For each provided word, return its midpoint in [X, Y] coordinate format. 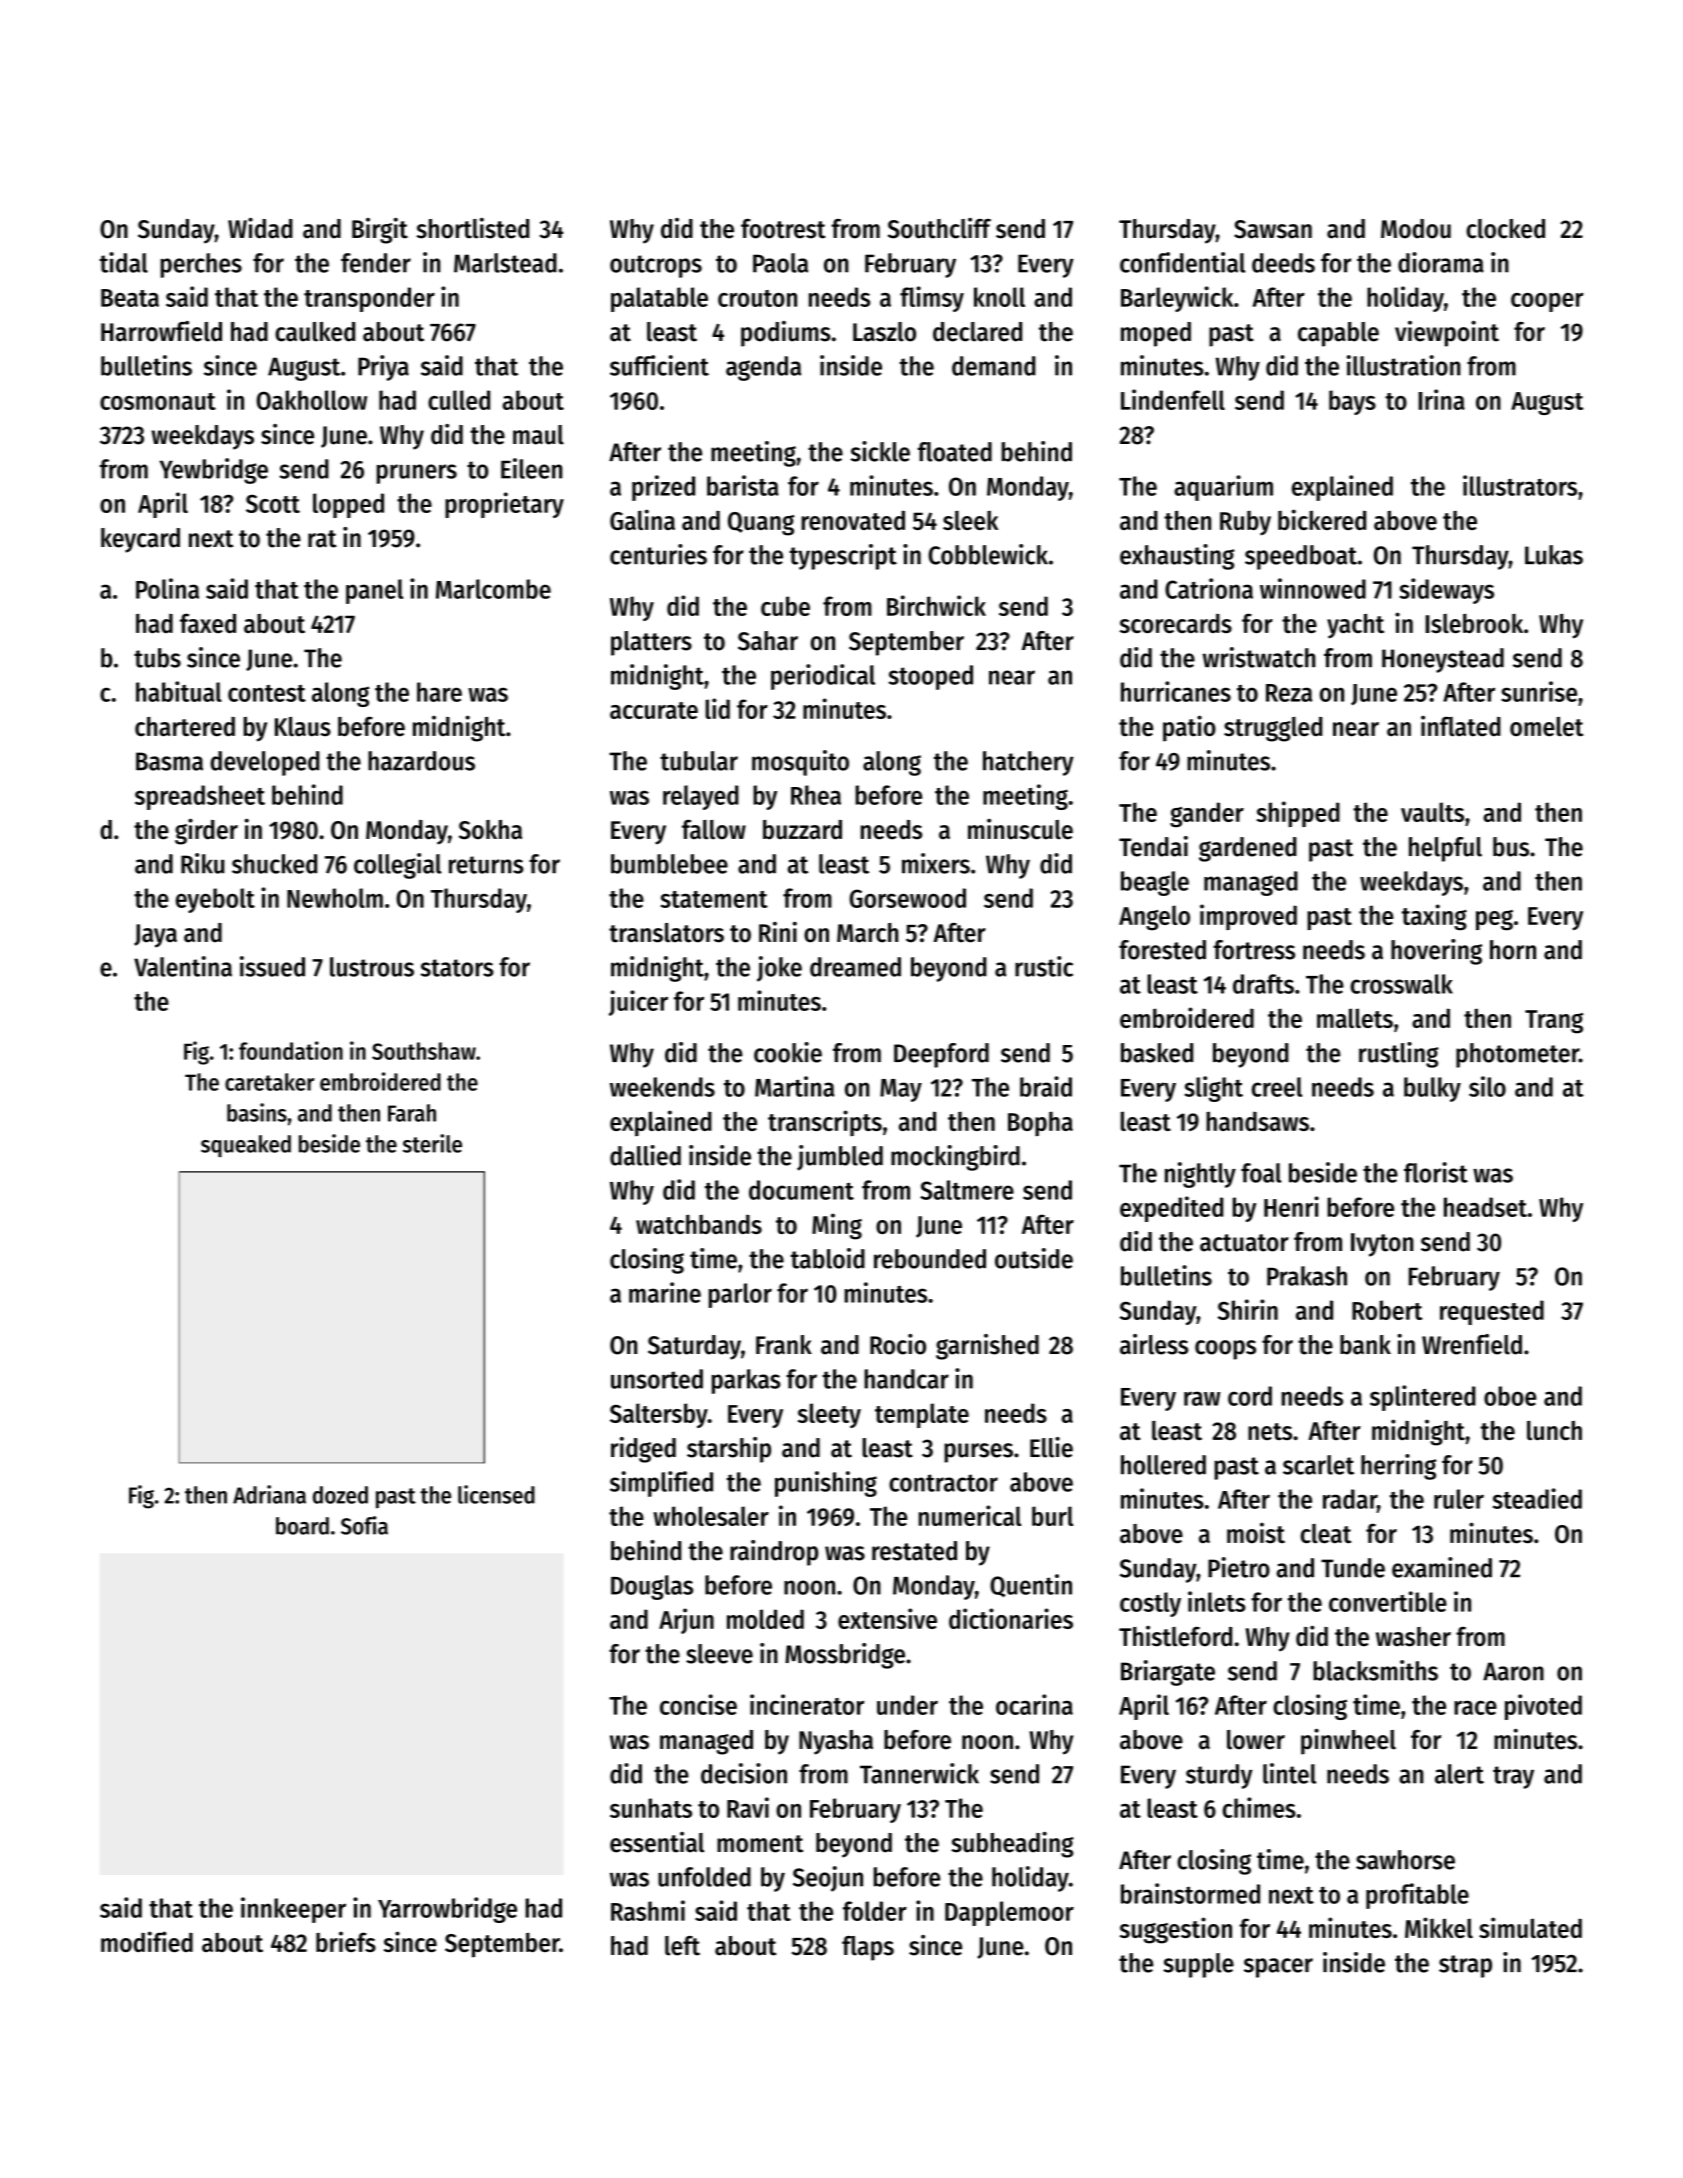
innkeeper [293, 1910]
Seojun [828, 1879]
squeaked [246, 1146]
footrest [783, 229]
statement [714, 899]
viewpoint [1447, 334]
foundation [291, 1050]
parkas [746, 1381]
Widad [260, 228]
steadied [1537, 1498]
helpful [1445, 849]
